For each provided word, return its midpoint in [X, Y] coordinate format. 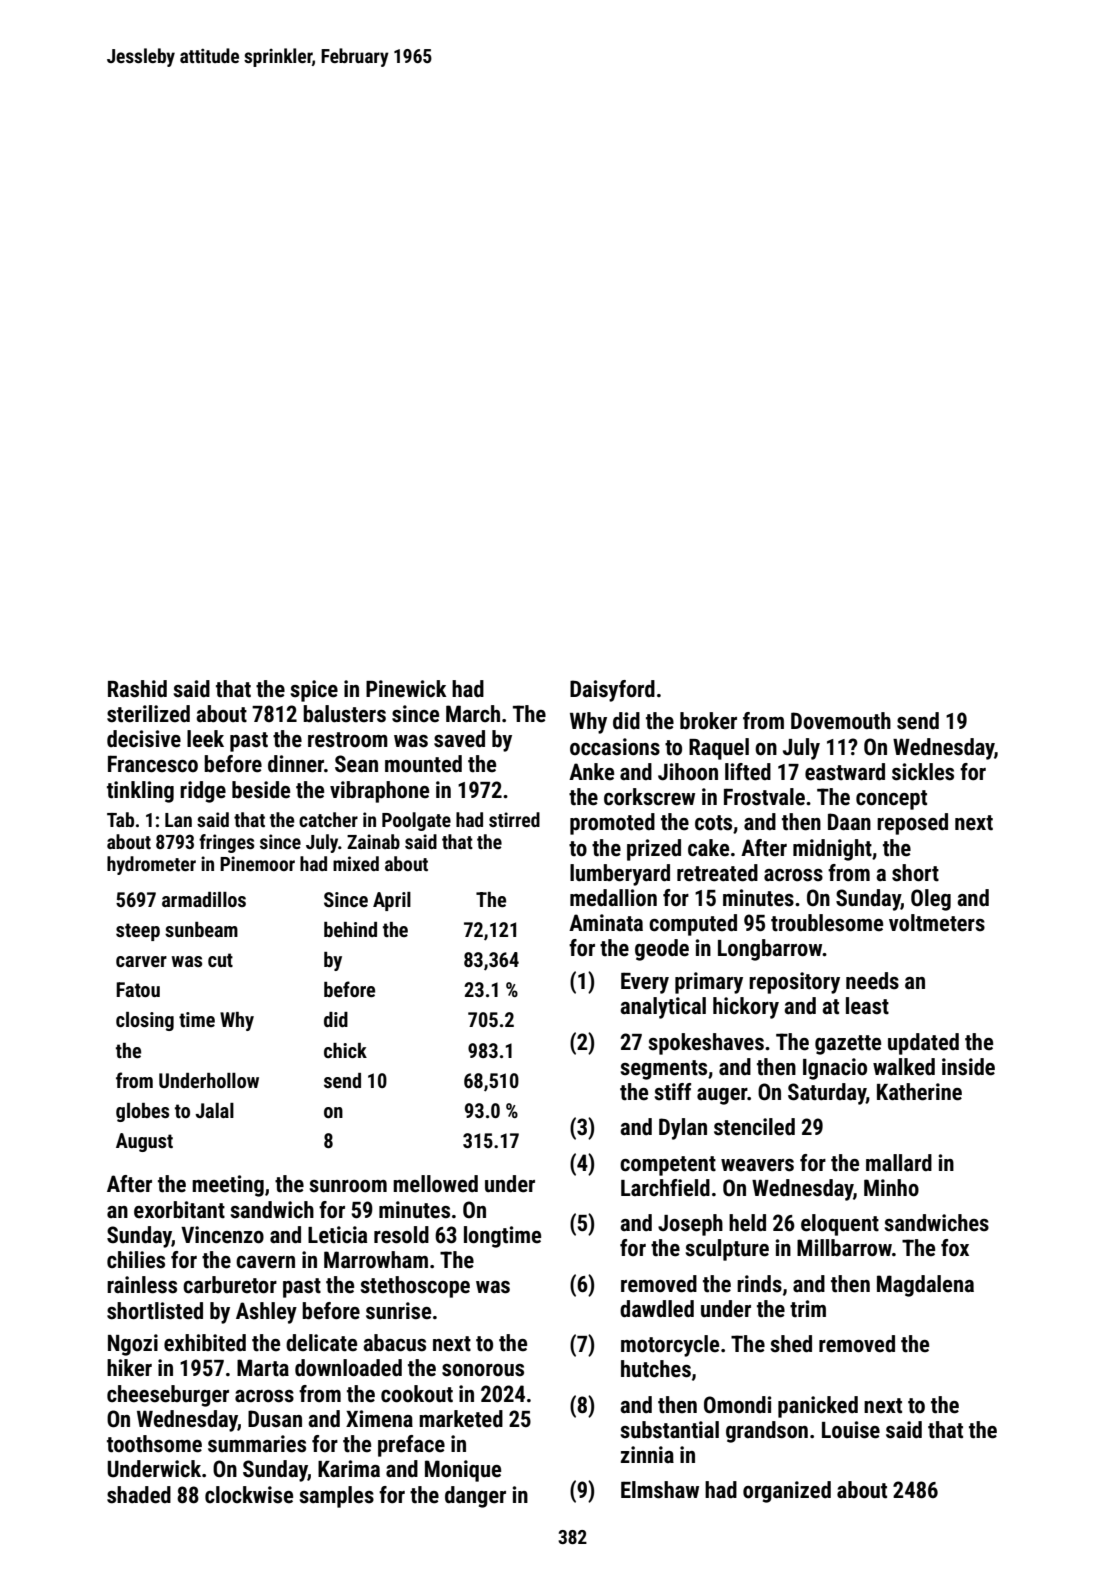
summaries [257, 1444]
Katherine [919, 1092]
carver [141, 961]
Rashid [137, 689]
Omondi [737, 1405]
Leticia [337, 1235]
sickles [923, 772]
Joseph [690, 1225]
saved [459, 739]
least [867, 1006]
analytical [663, 1008]
